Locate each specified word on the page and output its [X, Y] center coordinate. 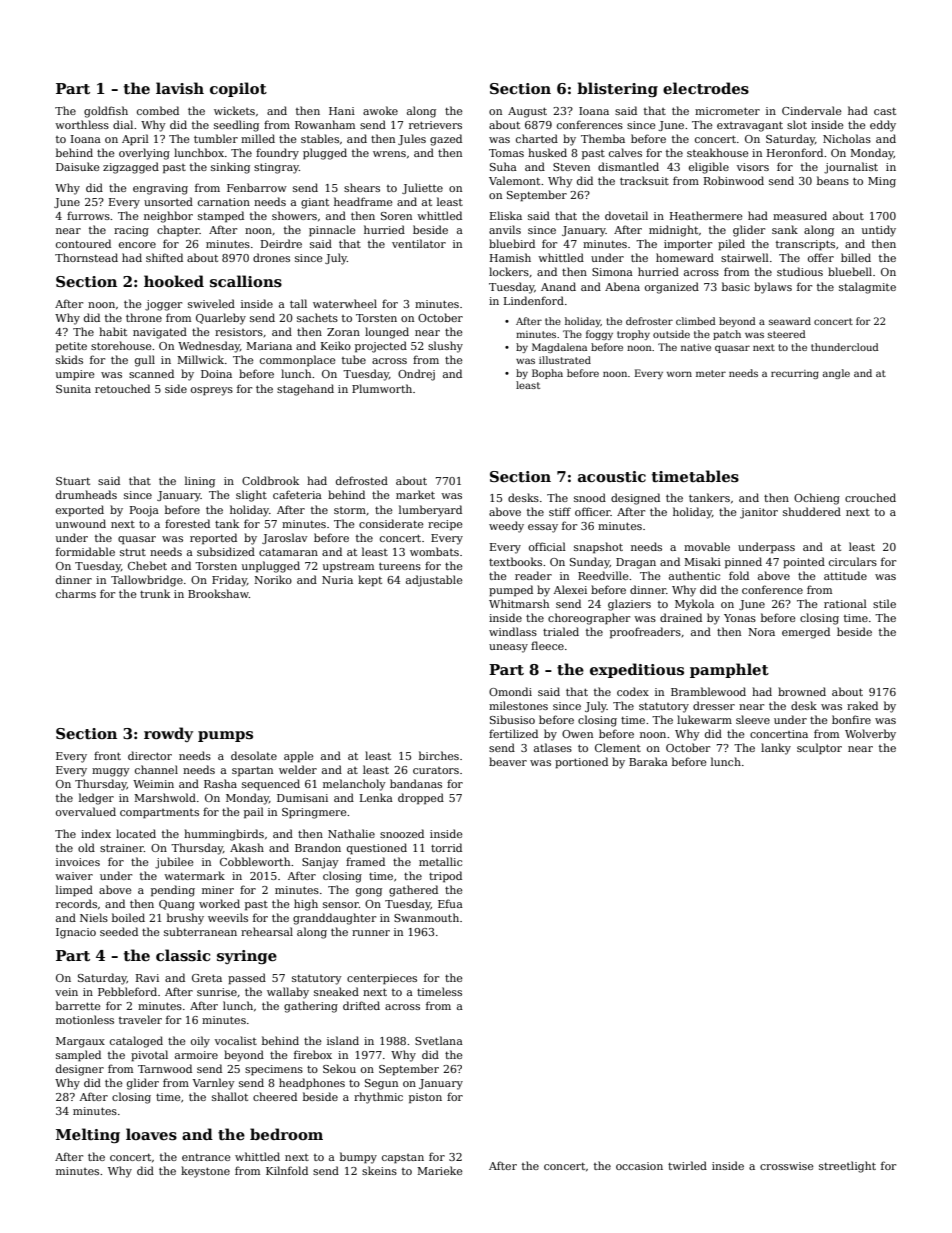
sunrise [217, 992]
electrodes [706, 88]
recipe [445, 525]
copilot [238, 89]
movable [707, 546]
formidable [85, 551]
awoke [380, 110]
